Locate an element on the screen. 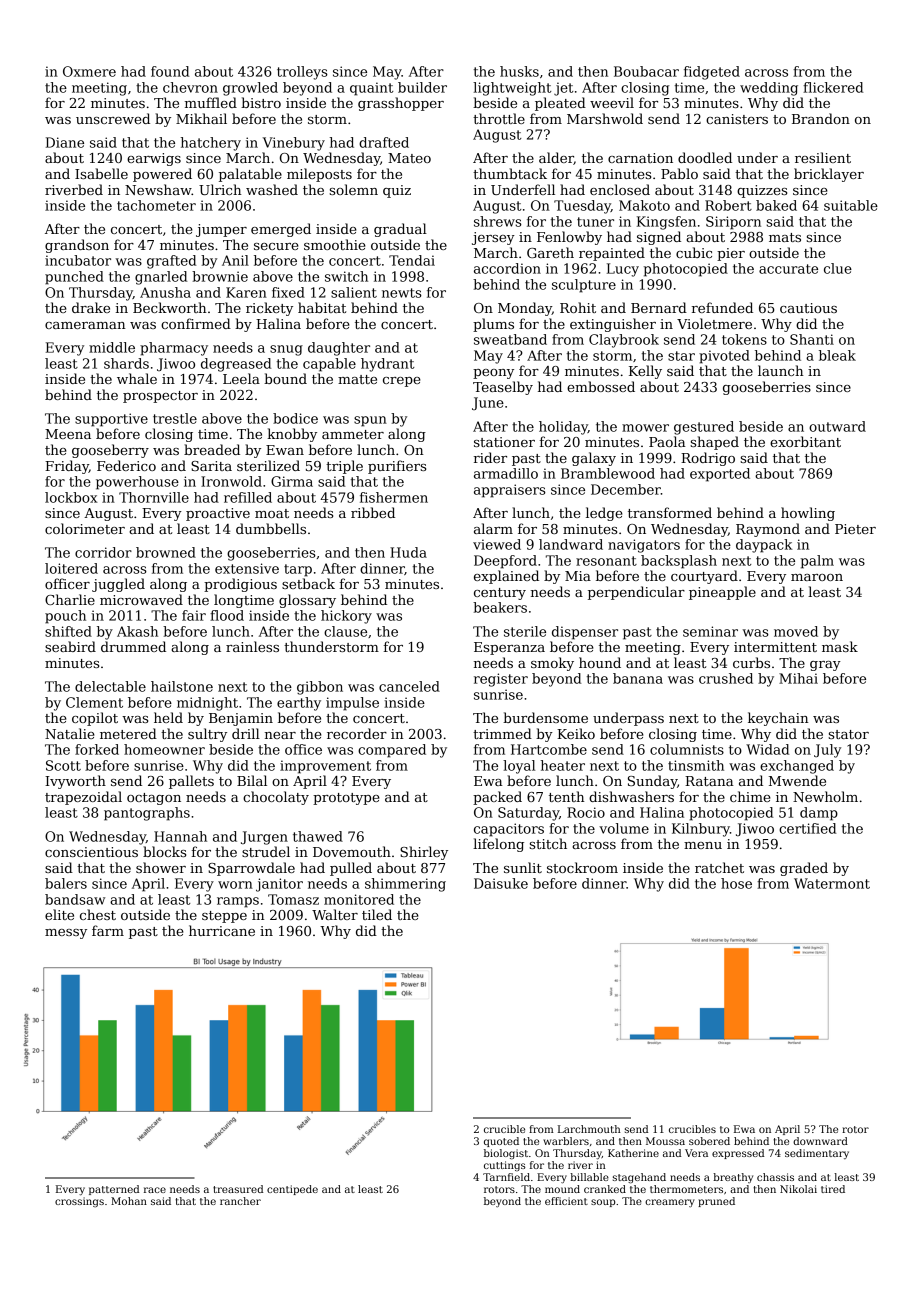  star is located at coordinates (681, 356).
